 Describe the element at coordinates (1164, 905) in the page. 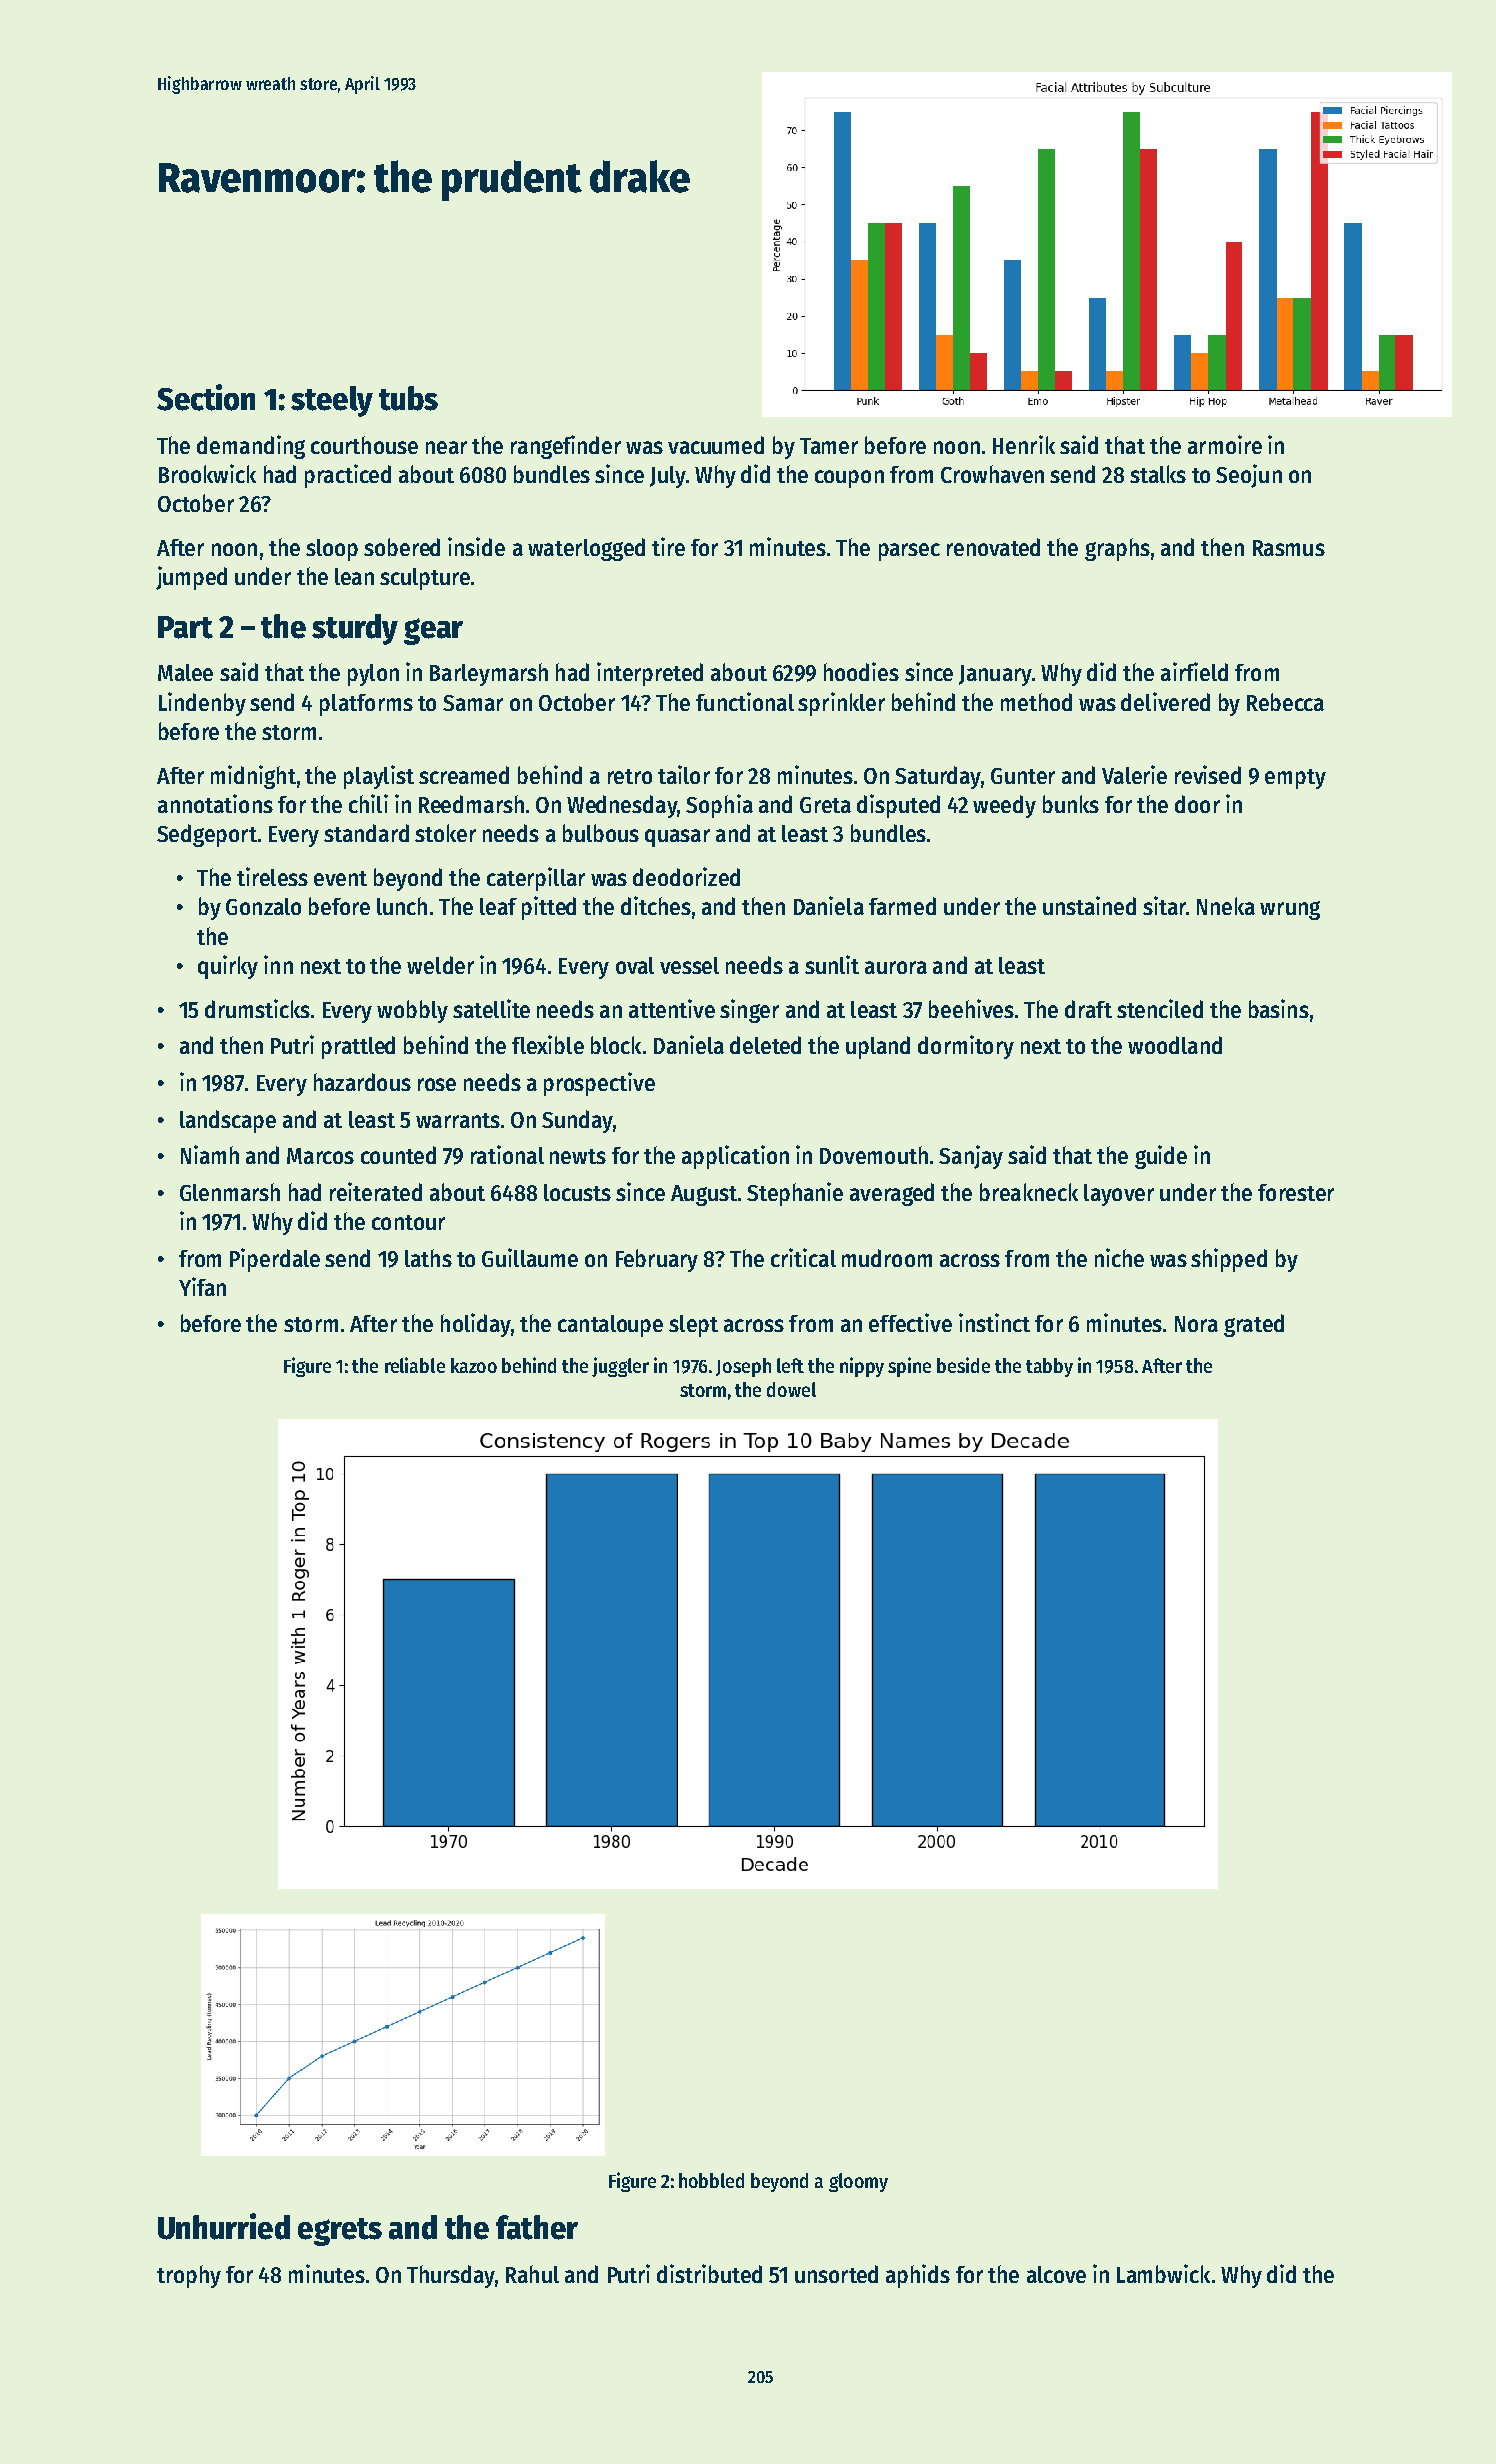

I see `sitar` at that location.
